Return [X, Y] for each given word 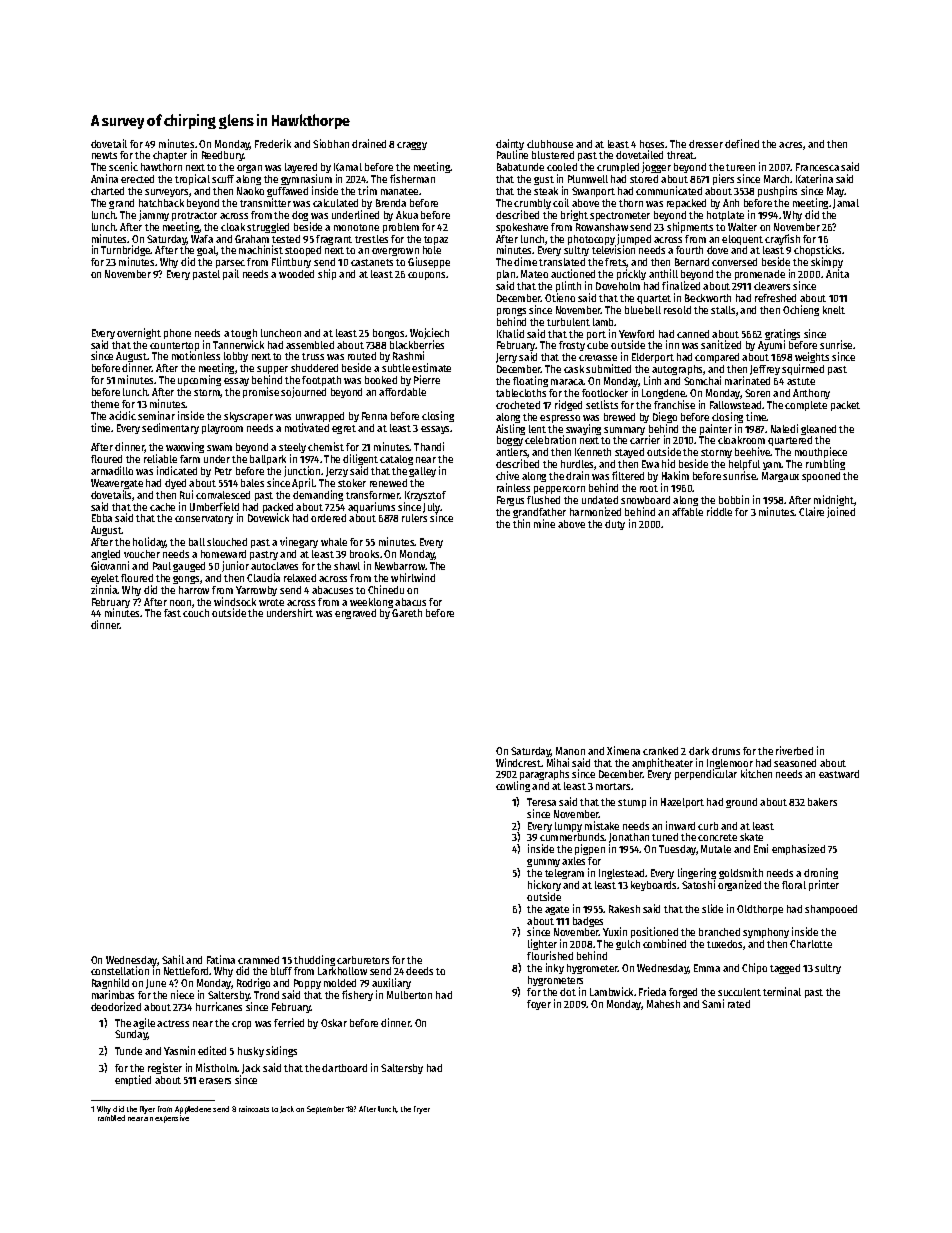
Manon [570, 751]
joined [841, 512]
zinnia [104, 589]
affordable [402, 392]
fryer [422, 1110]
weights [812, 358]
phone [177, 334]
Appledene [193, 1110]
